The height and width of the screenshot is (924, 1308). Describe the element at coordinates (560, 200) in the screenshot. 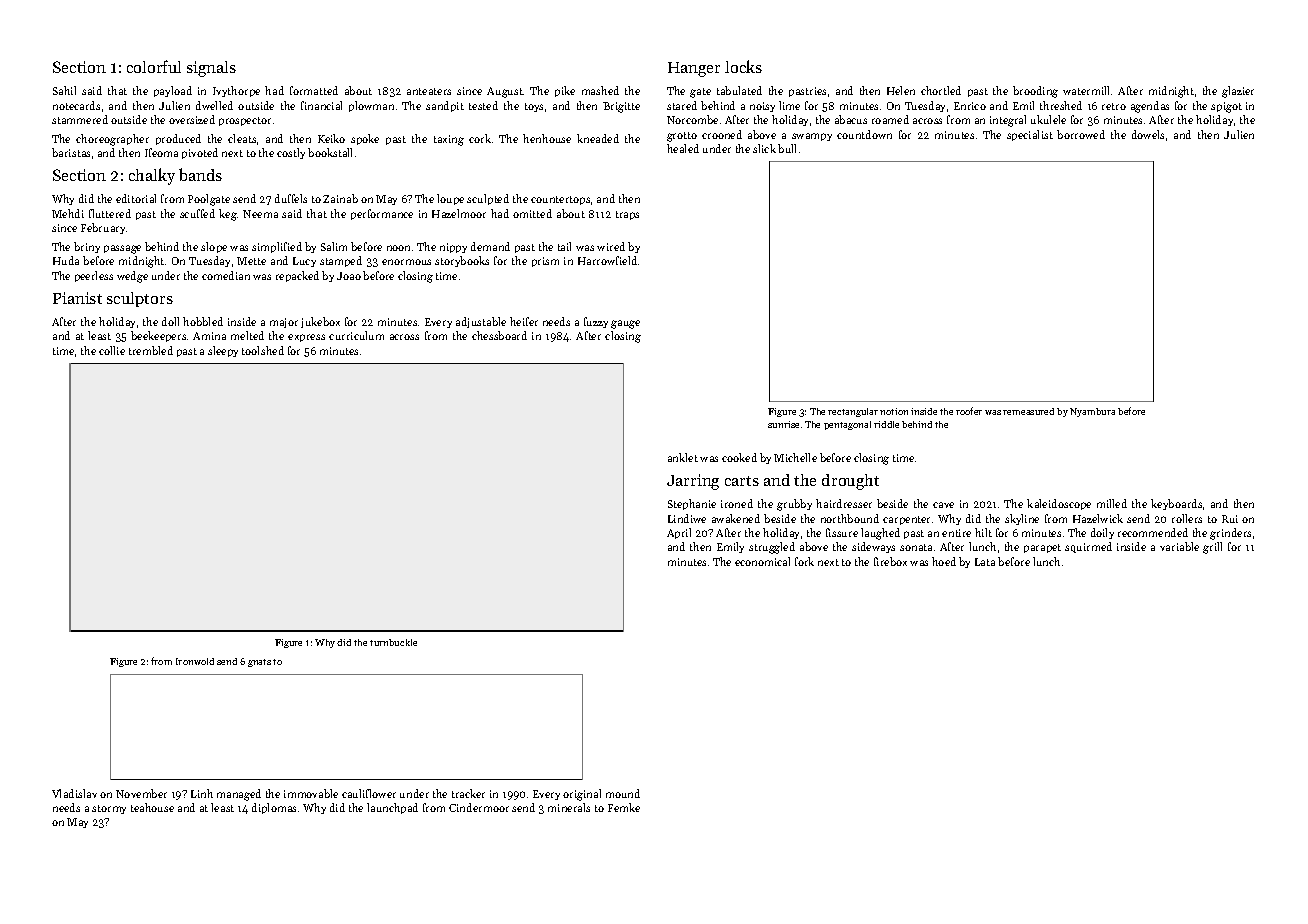

I see `countertops` at that location.
